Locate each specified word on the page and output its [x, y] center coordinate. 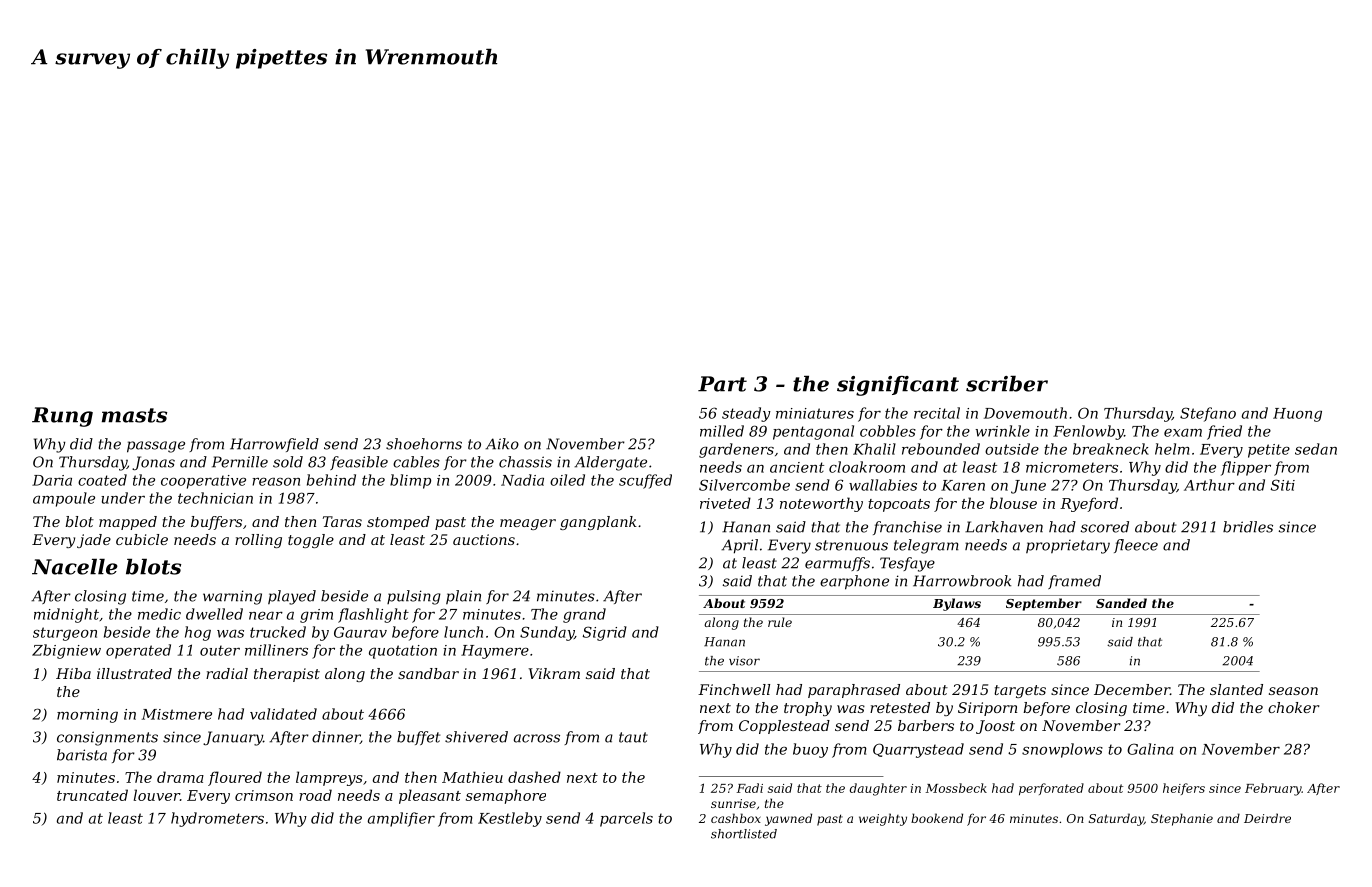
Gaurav [360, 632]
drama [180, 777]
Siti [1283, 485]
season [1293, 691]
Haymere [495, 652]
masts [134, 415]
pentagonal [813, 432]
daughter [878, 789]
